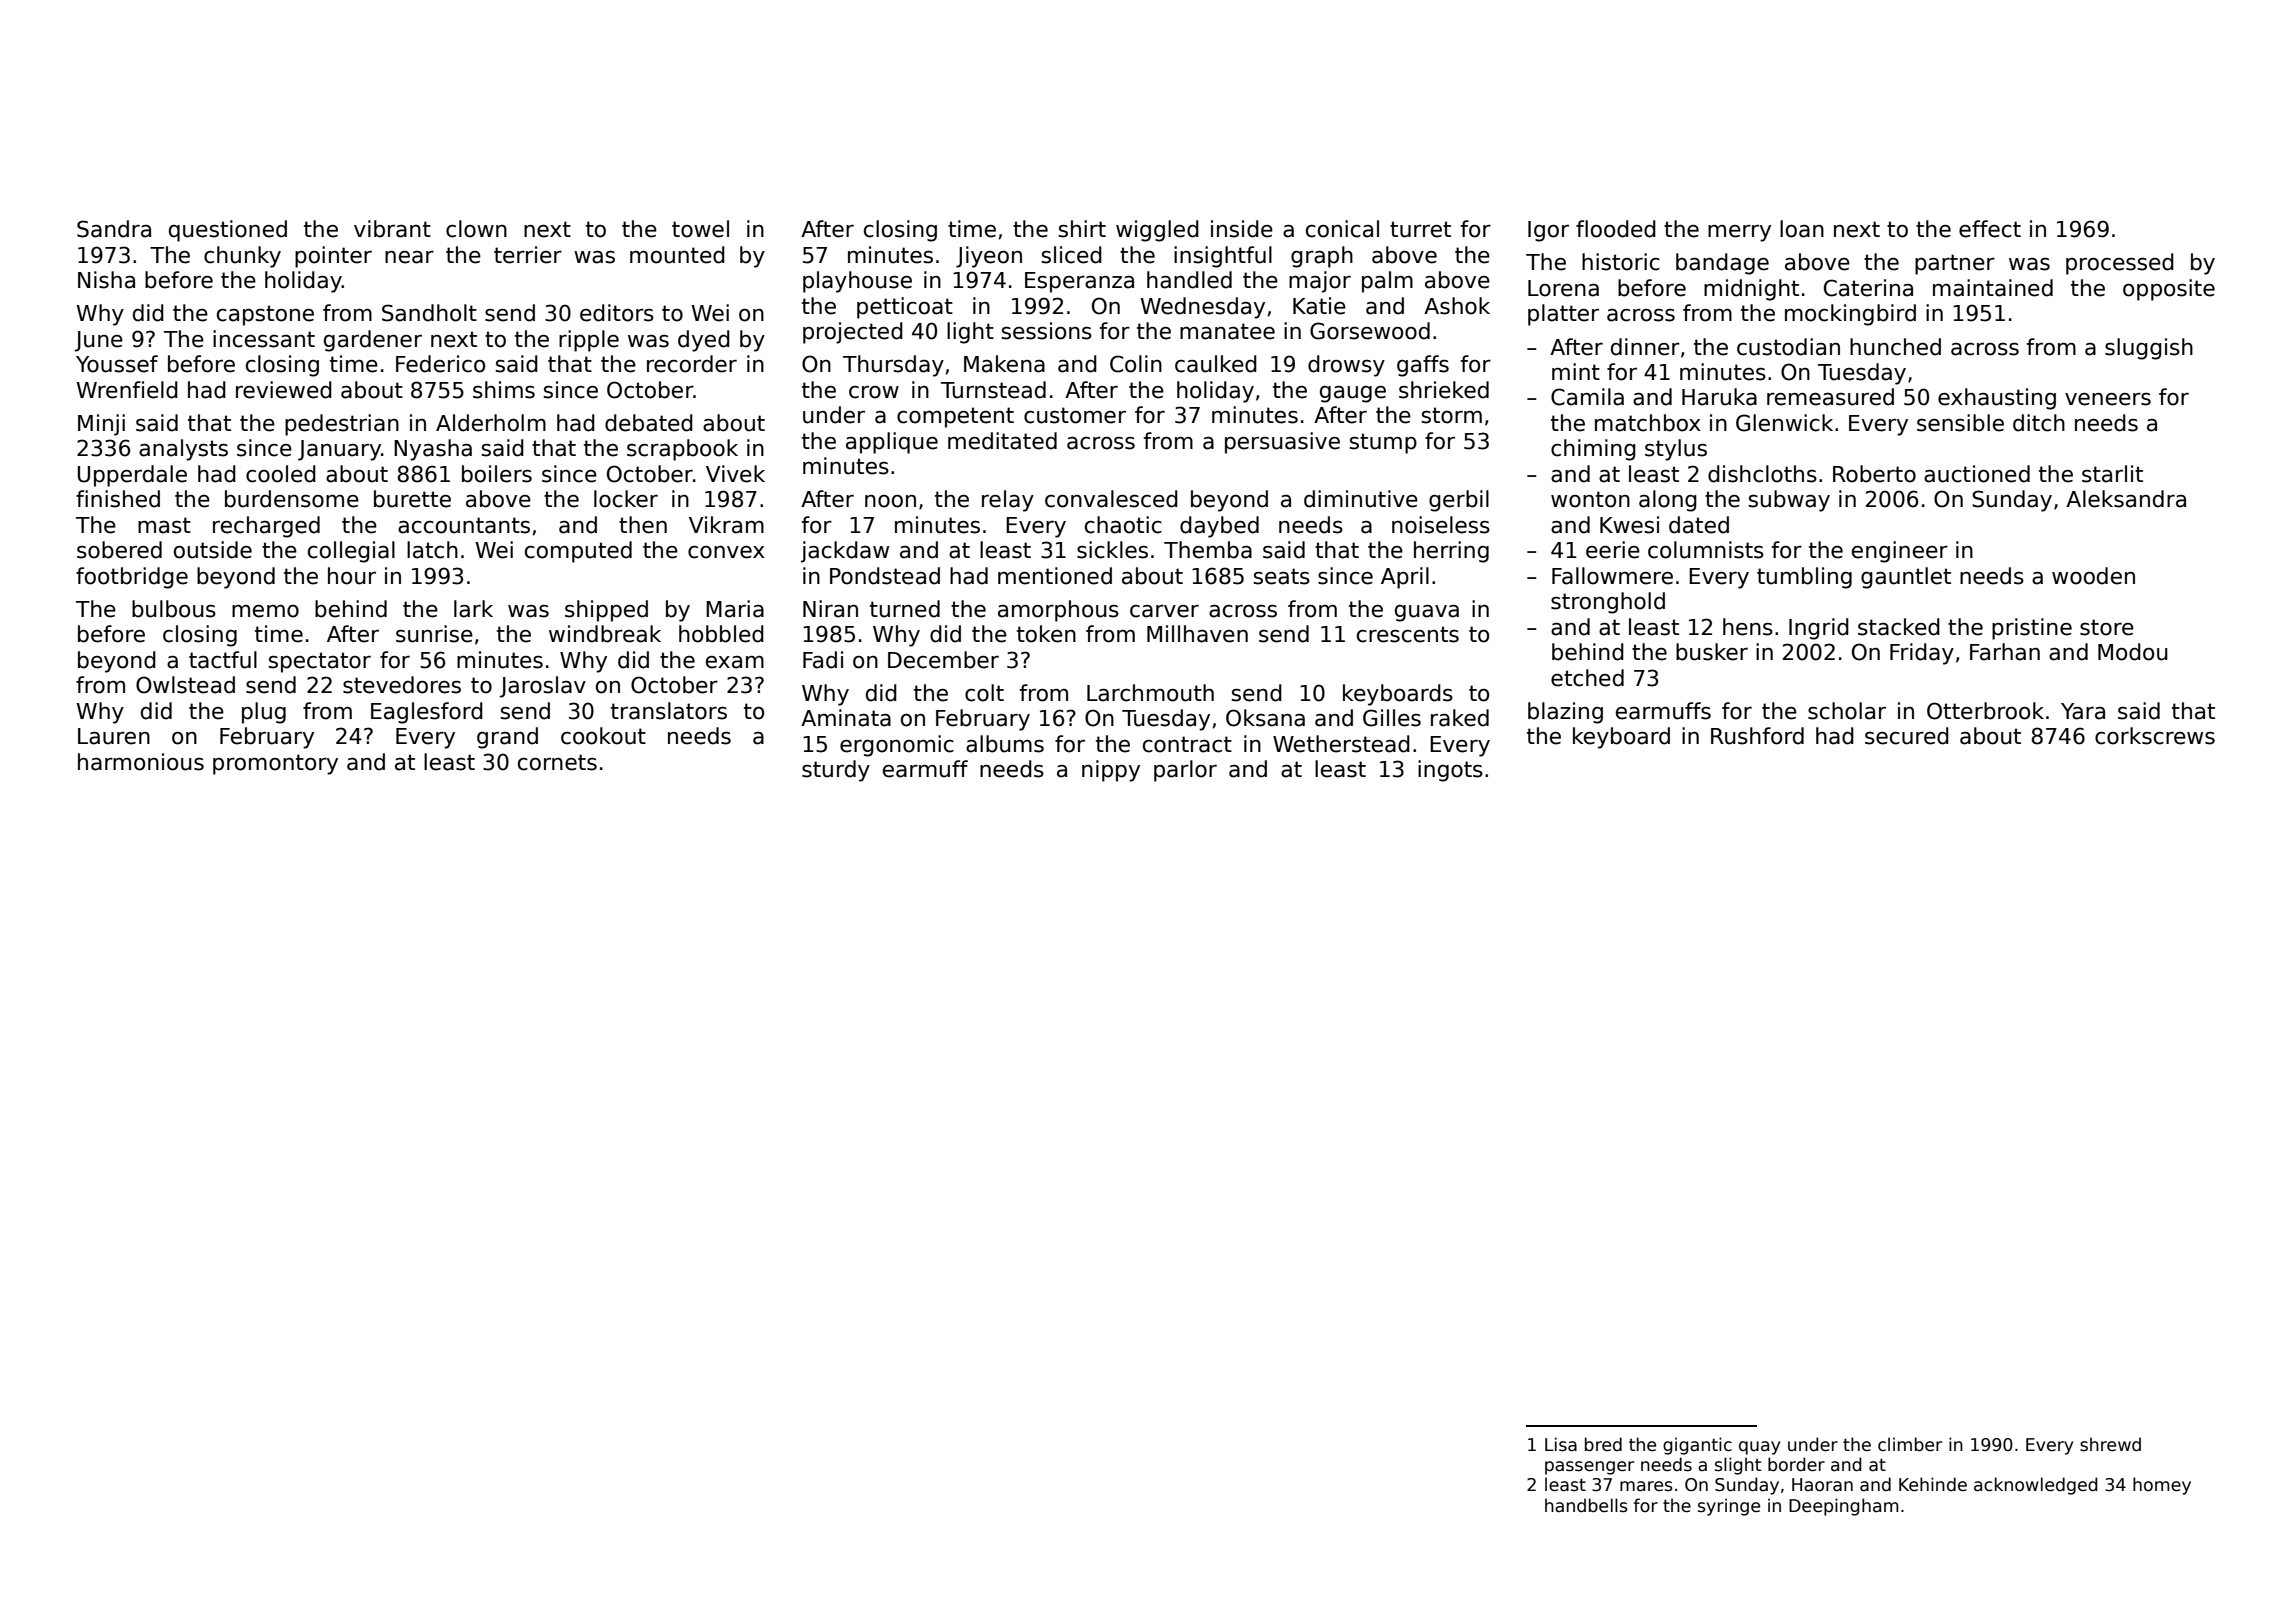  Describe the element at coordinates (1586, 1505) in the page. I see `handbells` at that location.
